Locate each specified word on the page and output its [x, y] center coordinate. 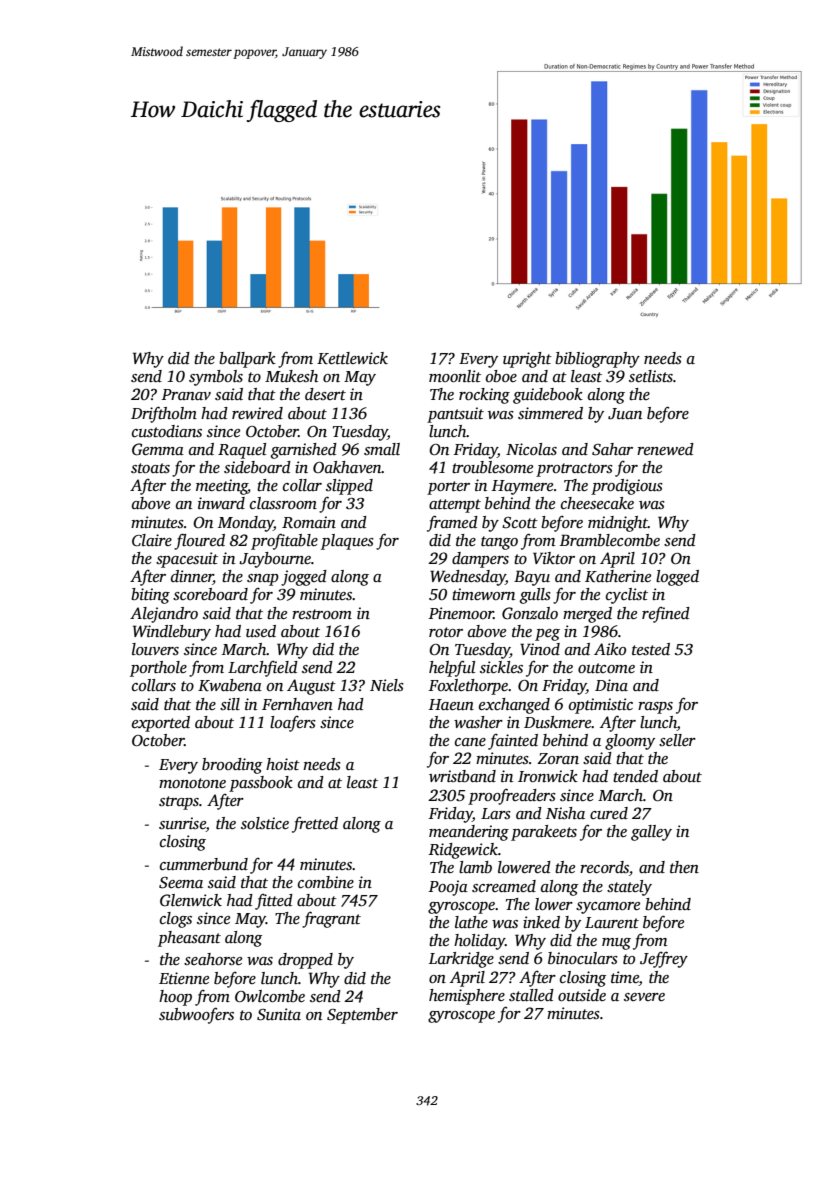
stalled [531, 995]
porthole [158, 669]
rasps [655, 708]
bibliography [597, 360]
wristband [462, 776]
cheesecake [597, 503]
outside [582, 995]
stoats [150, 468]
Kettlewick [352, 358]
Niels [387, 685]
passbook [261, 784]
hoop [175, 998]
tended [635, 776]
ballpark [247, 360]
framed [452, 523]
